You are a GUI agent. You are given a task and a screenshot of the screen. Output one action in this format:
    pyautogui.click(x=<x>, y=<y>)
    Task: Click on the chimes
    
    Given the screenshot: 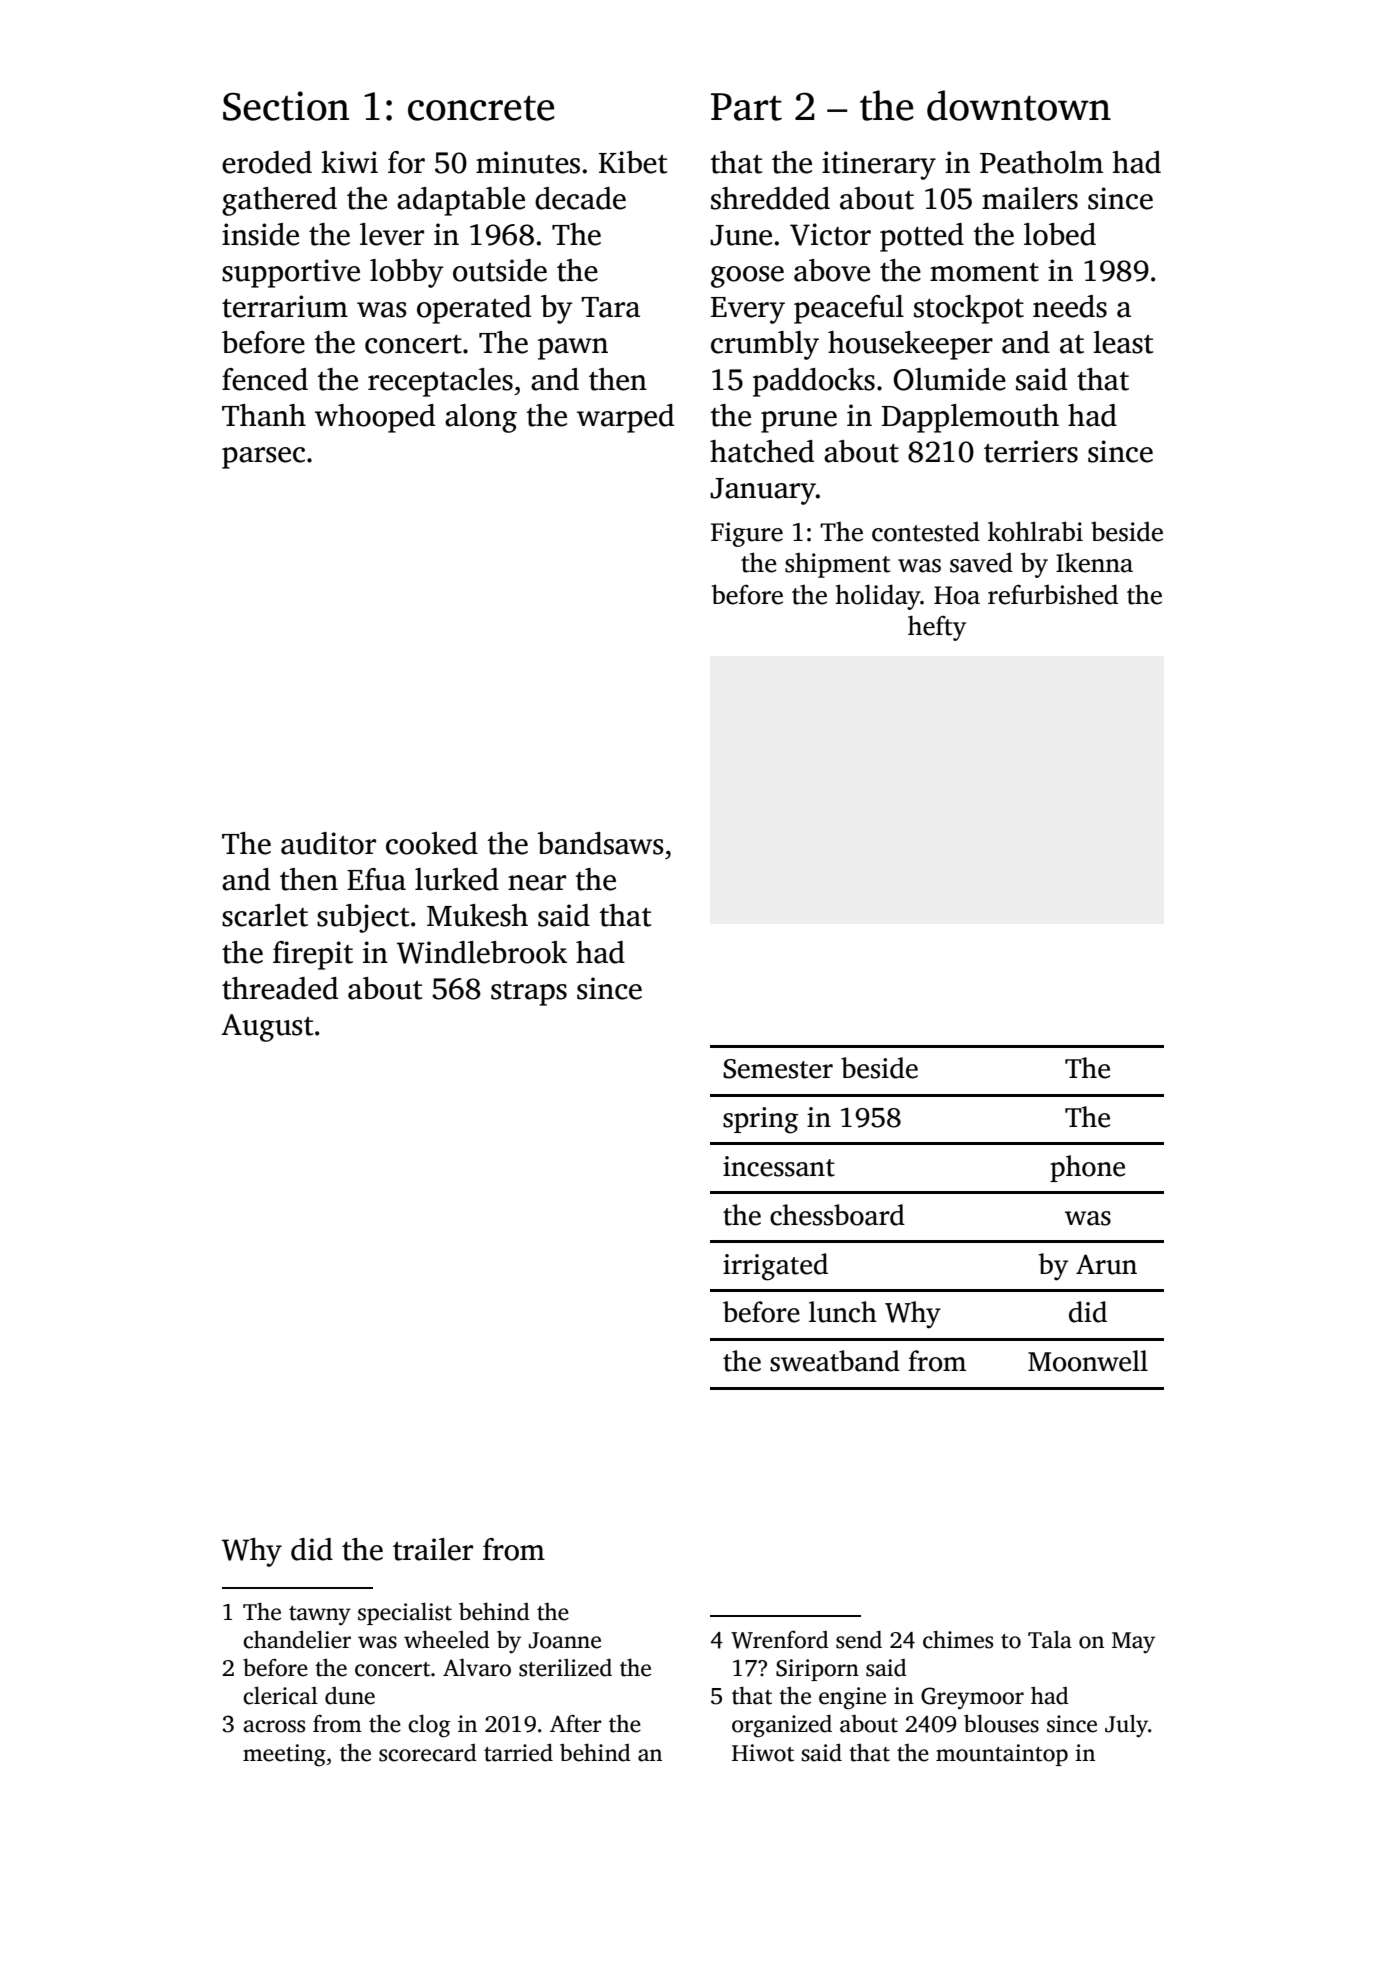 What is the action you would take?
    pyautogui.click(x=958, y=1639)
